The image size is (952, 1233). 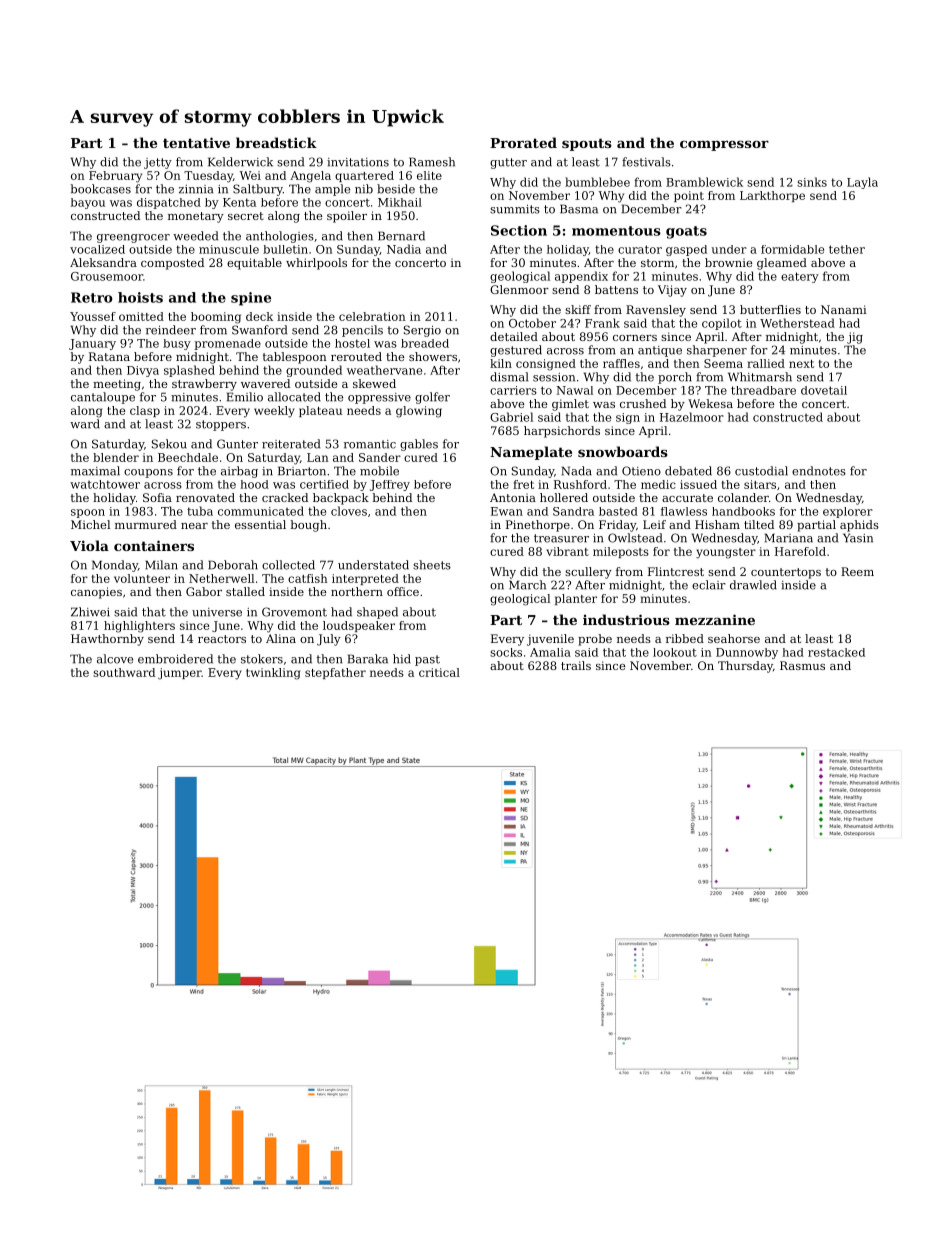 I want to click on glowing, so click(x=419, y=412).
